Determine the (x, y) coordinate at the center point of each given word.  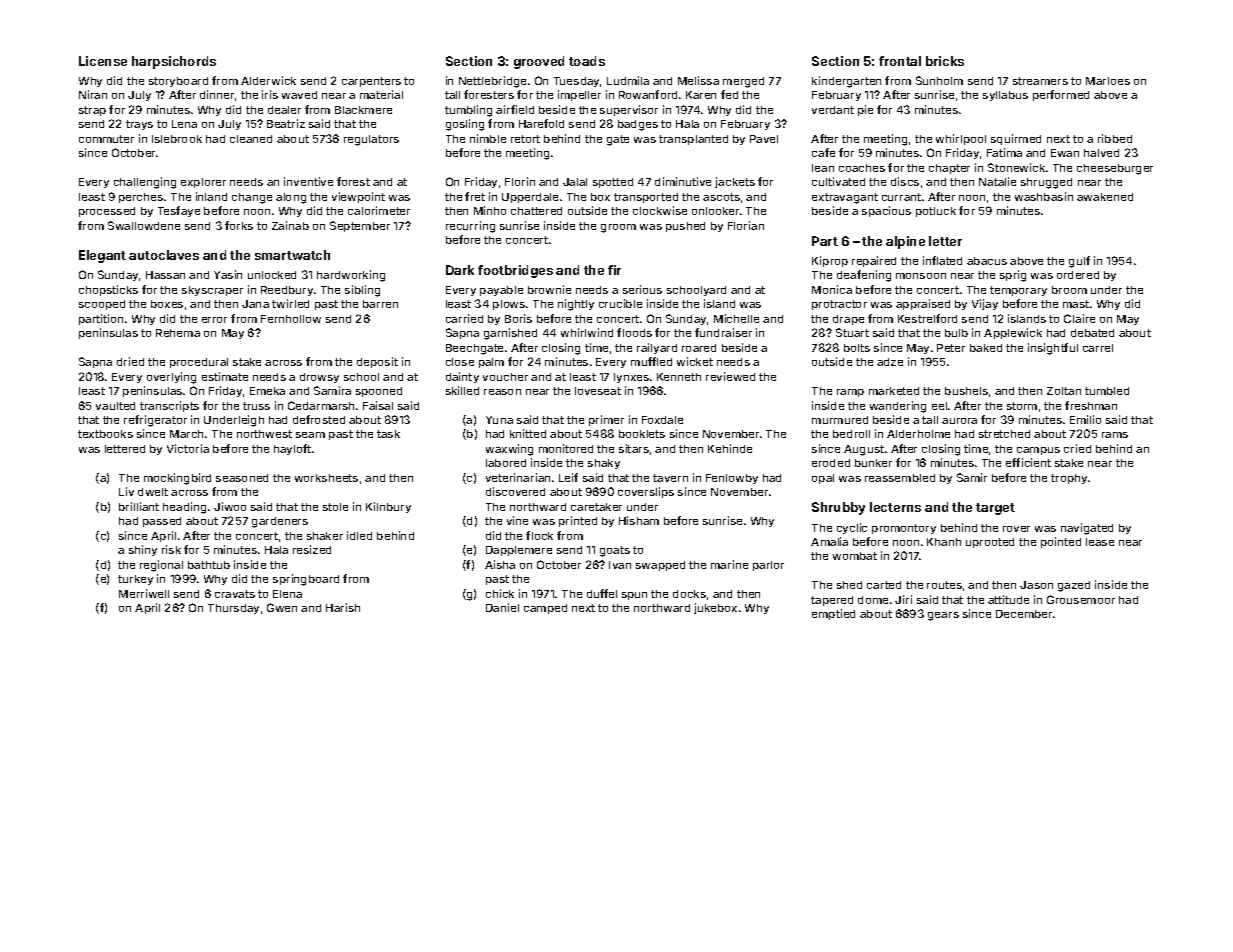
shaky (604, 464)
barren (380, 304)
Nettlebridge (492, 82)
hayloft (292, 449)
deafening (864, 276)
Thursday (233, 609)
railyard (657, 348)
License (103, 61)
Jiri (903, 599)
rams (1115, 435)
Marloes (1108, 81)
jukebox (715, 608)
